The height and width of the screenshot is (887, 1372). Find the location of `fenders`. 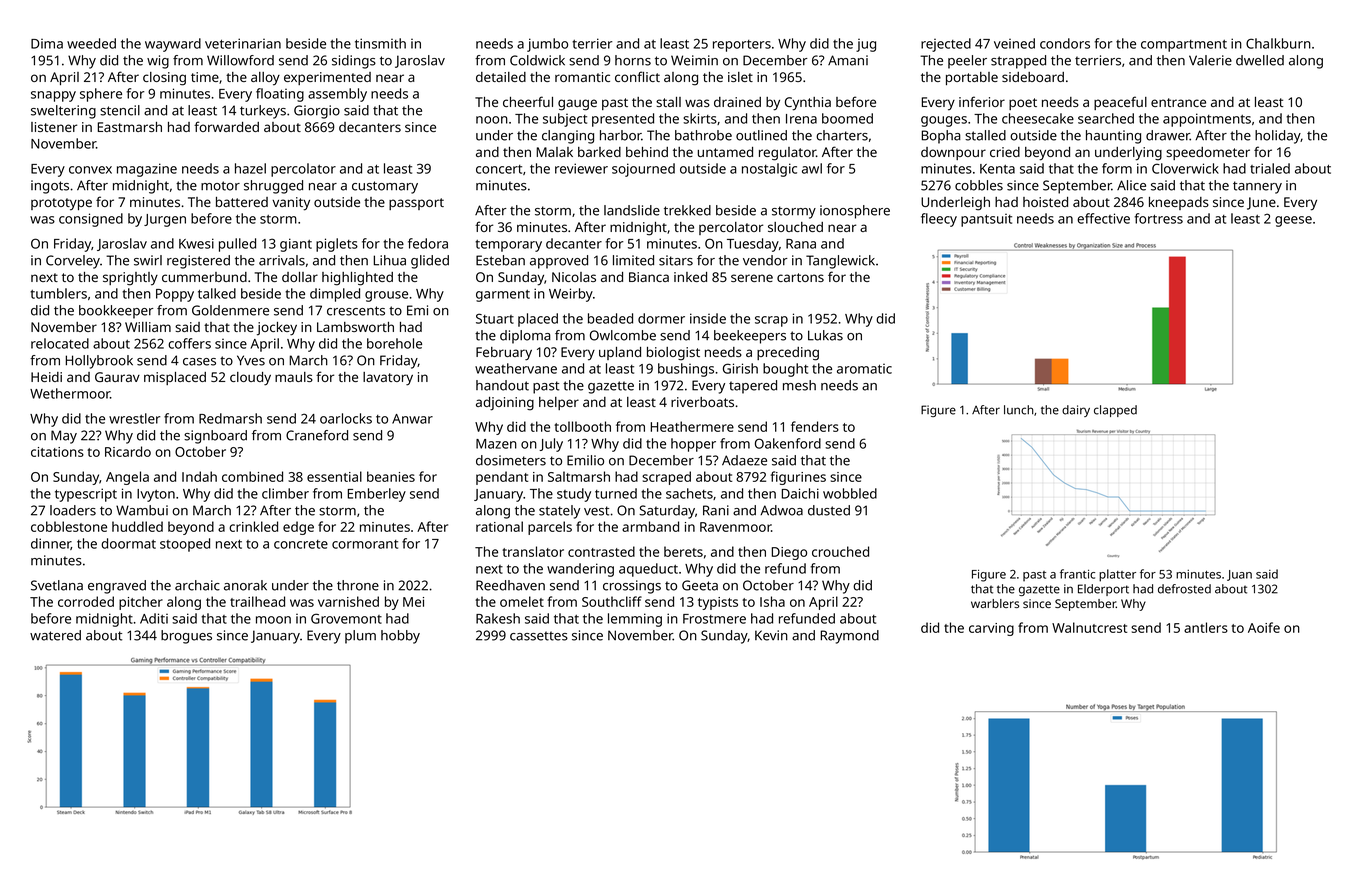

fenders is located at coordinates (815, 426).
